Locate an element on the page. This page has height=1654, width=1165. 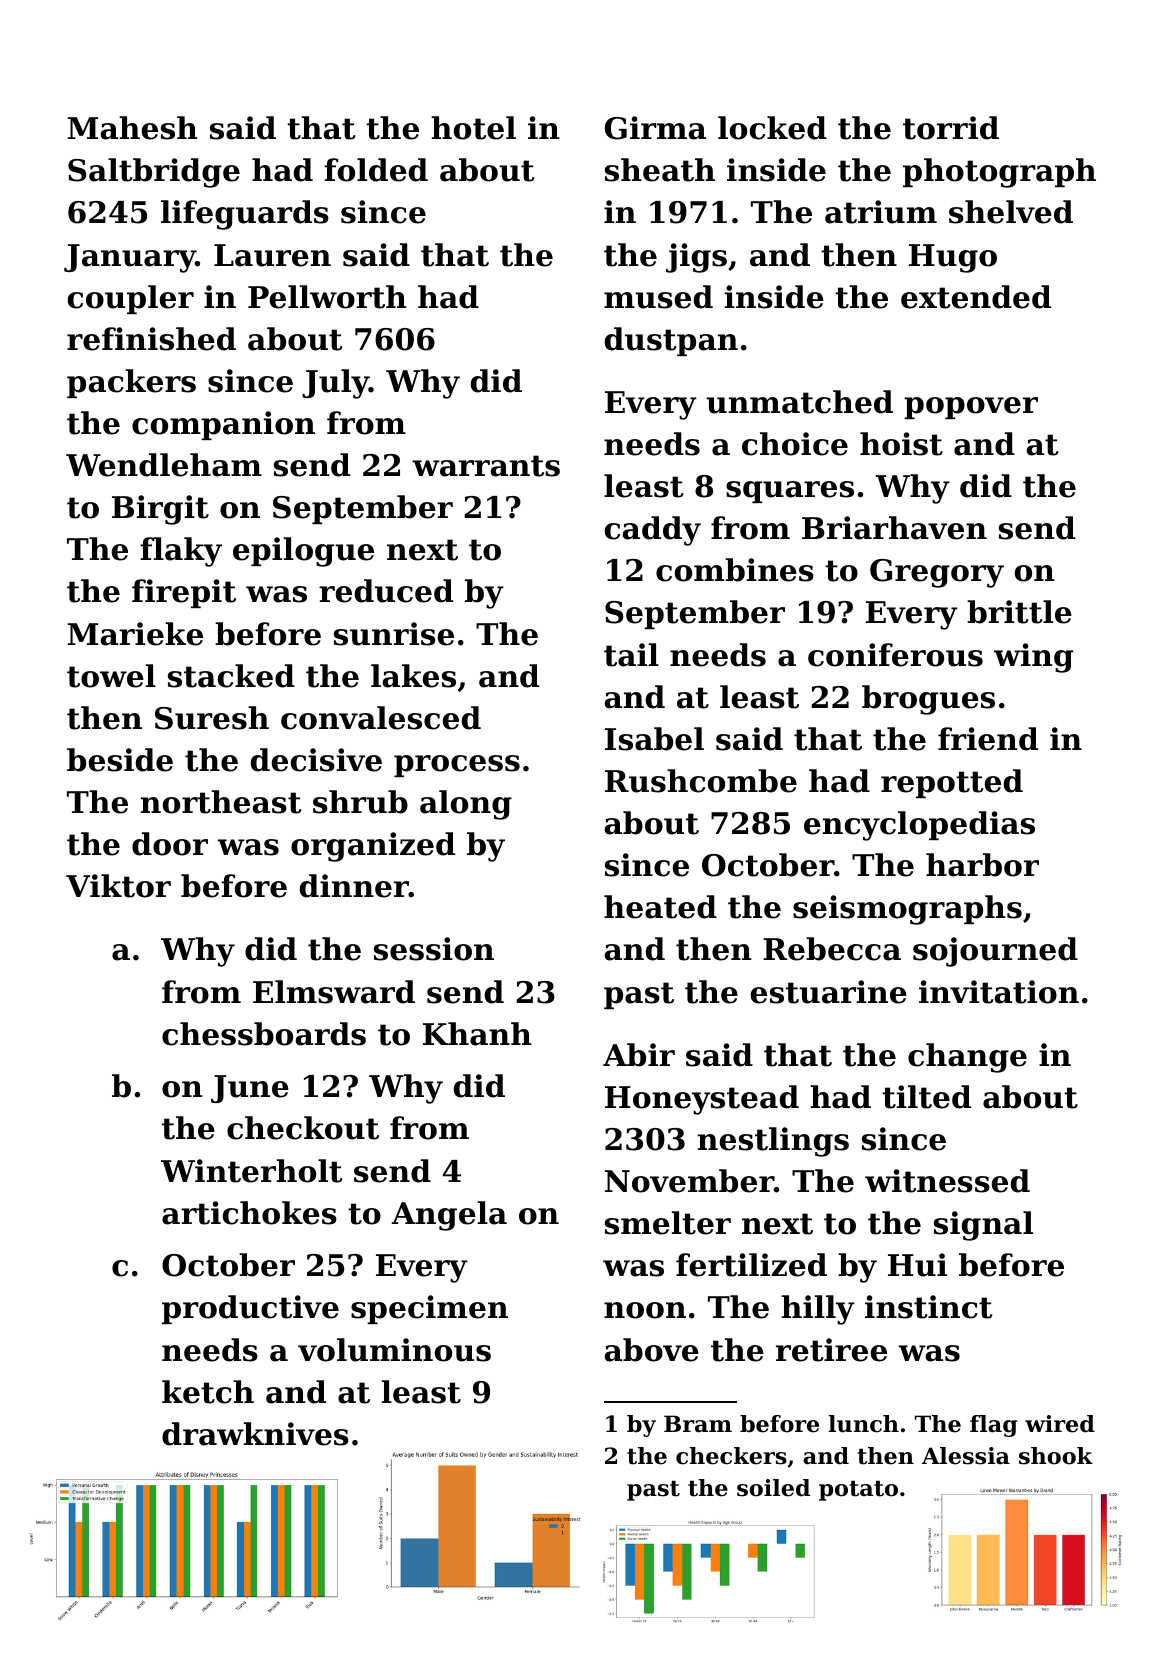
combines is located at coordinates (735, 570).
